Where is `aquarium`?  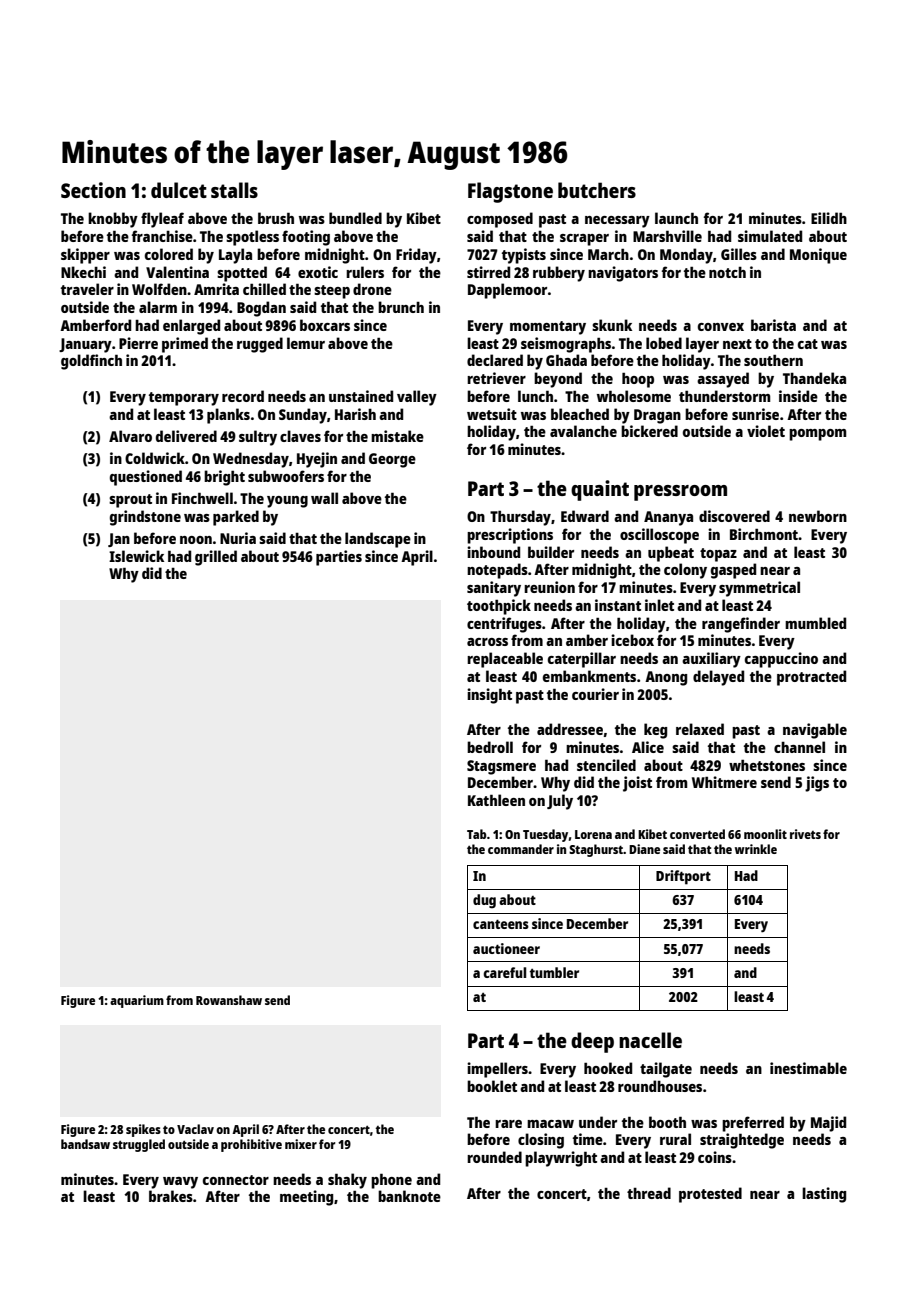 aquarium is located at coordinates (137, 1001).
